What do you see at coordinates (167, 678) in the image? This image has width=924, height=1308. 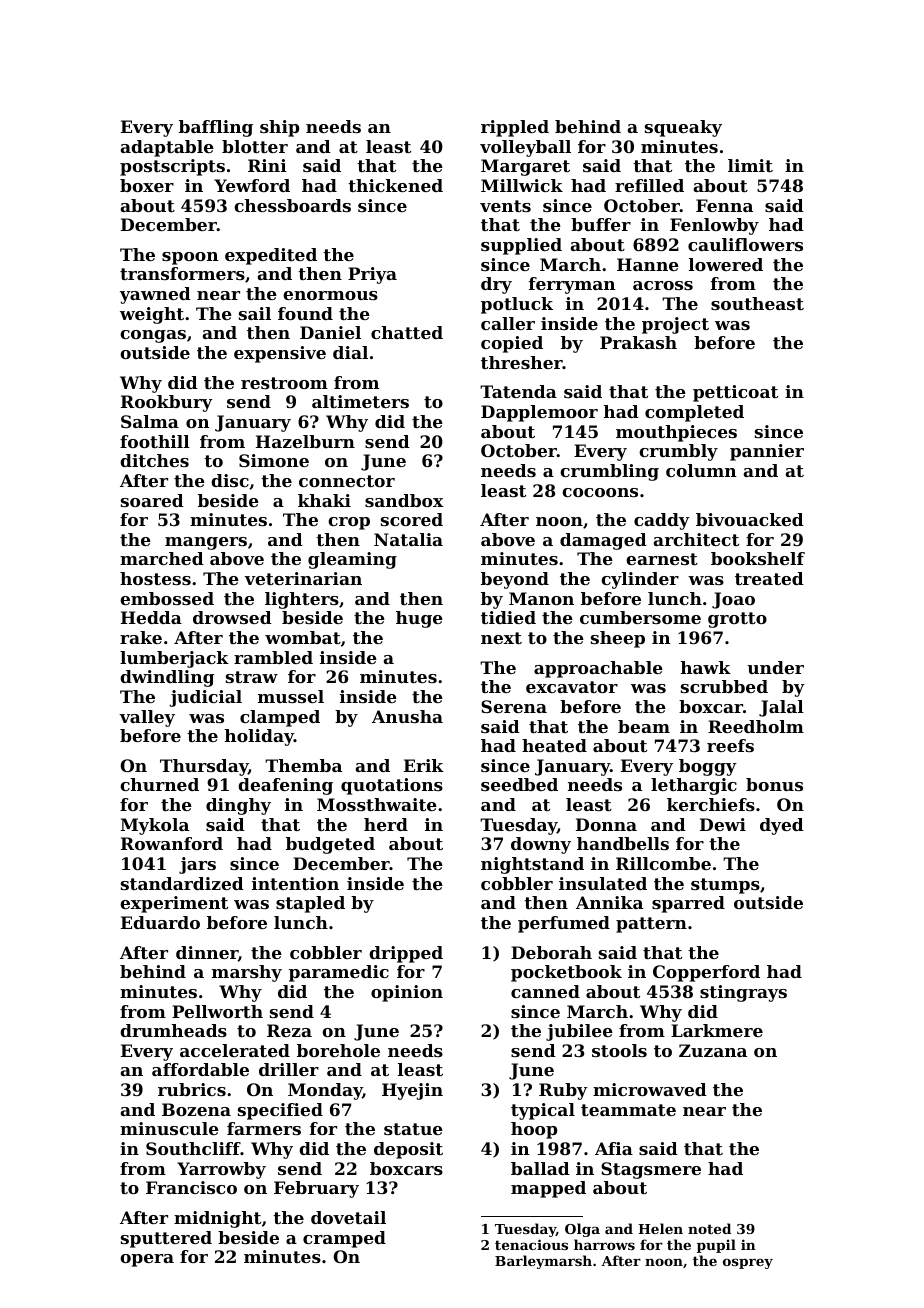 I see `dwindling` at bounding box center [167, 678].
